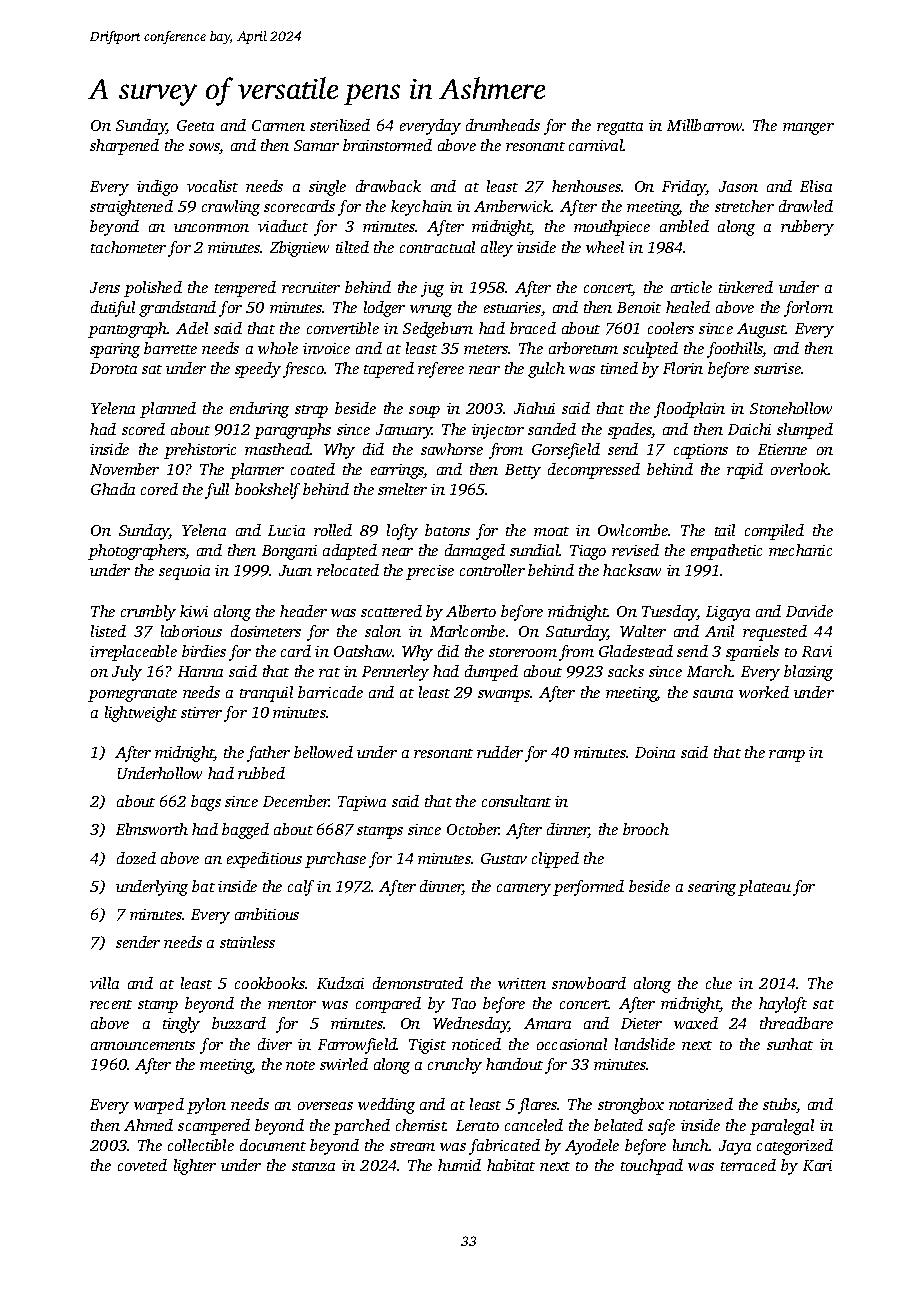 The image size is (924, 1308). What do you see at coordinates (266, 694) in the screenshot?
I see `tranquil` at bounding box center [266, 694].
